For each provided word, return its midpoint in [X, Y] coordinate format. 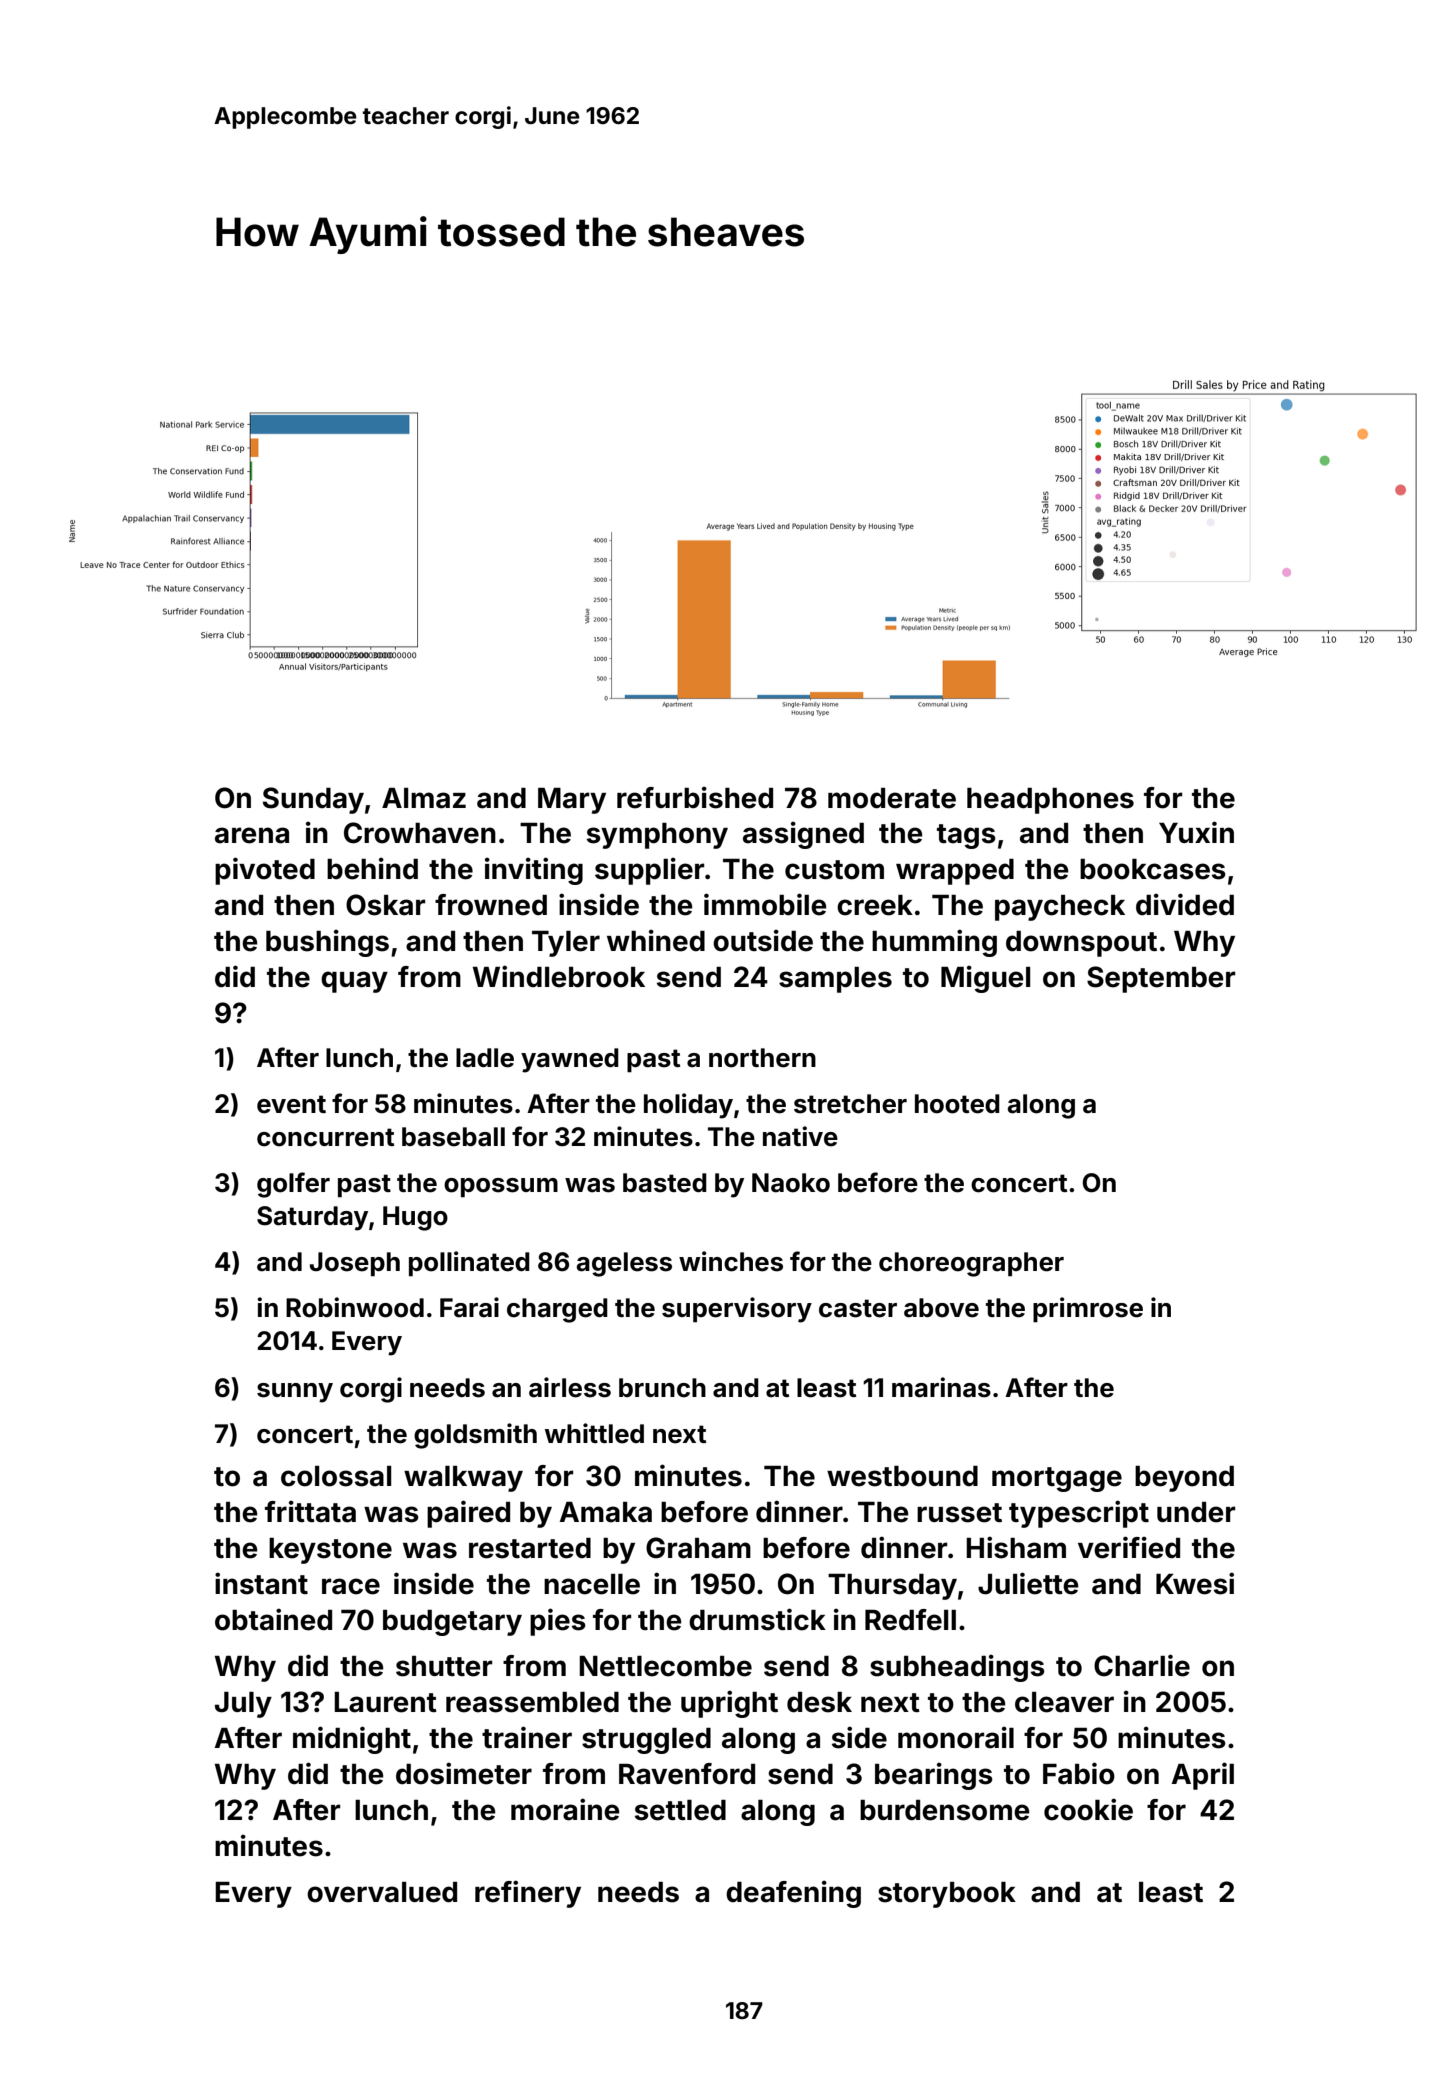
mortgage [1057, 1479]
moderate [892, 798]
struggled [646, 1741]
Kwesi [1195, 1583]
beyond [1184, 1479]
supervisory [737, 1310]
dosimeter [464, 1773]
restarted [530, 1548]
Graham [698, 1548]
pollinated [469, 1264]
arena [252, 835]
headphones [1050, 801]
